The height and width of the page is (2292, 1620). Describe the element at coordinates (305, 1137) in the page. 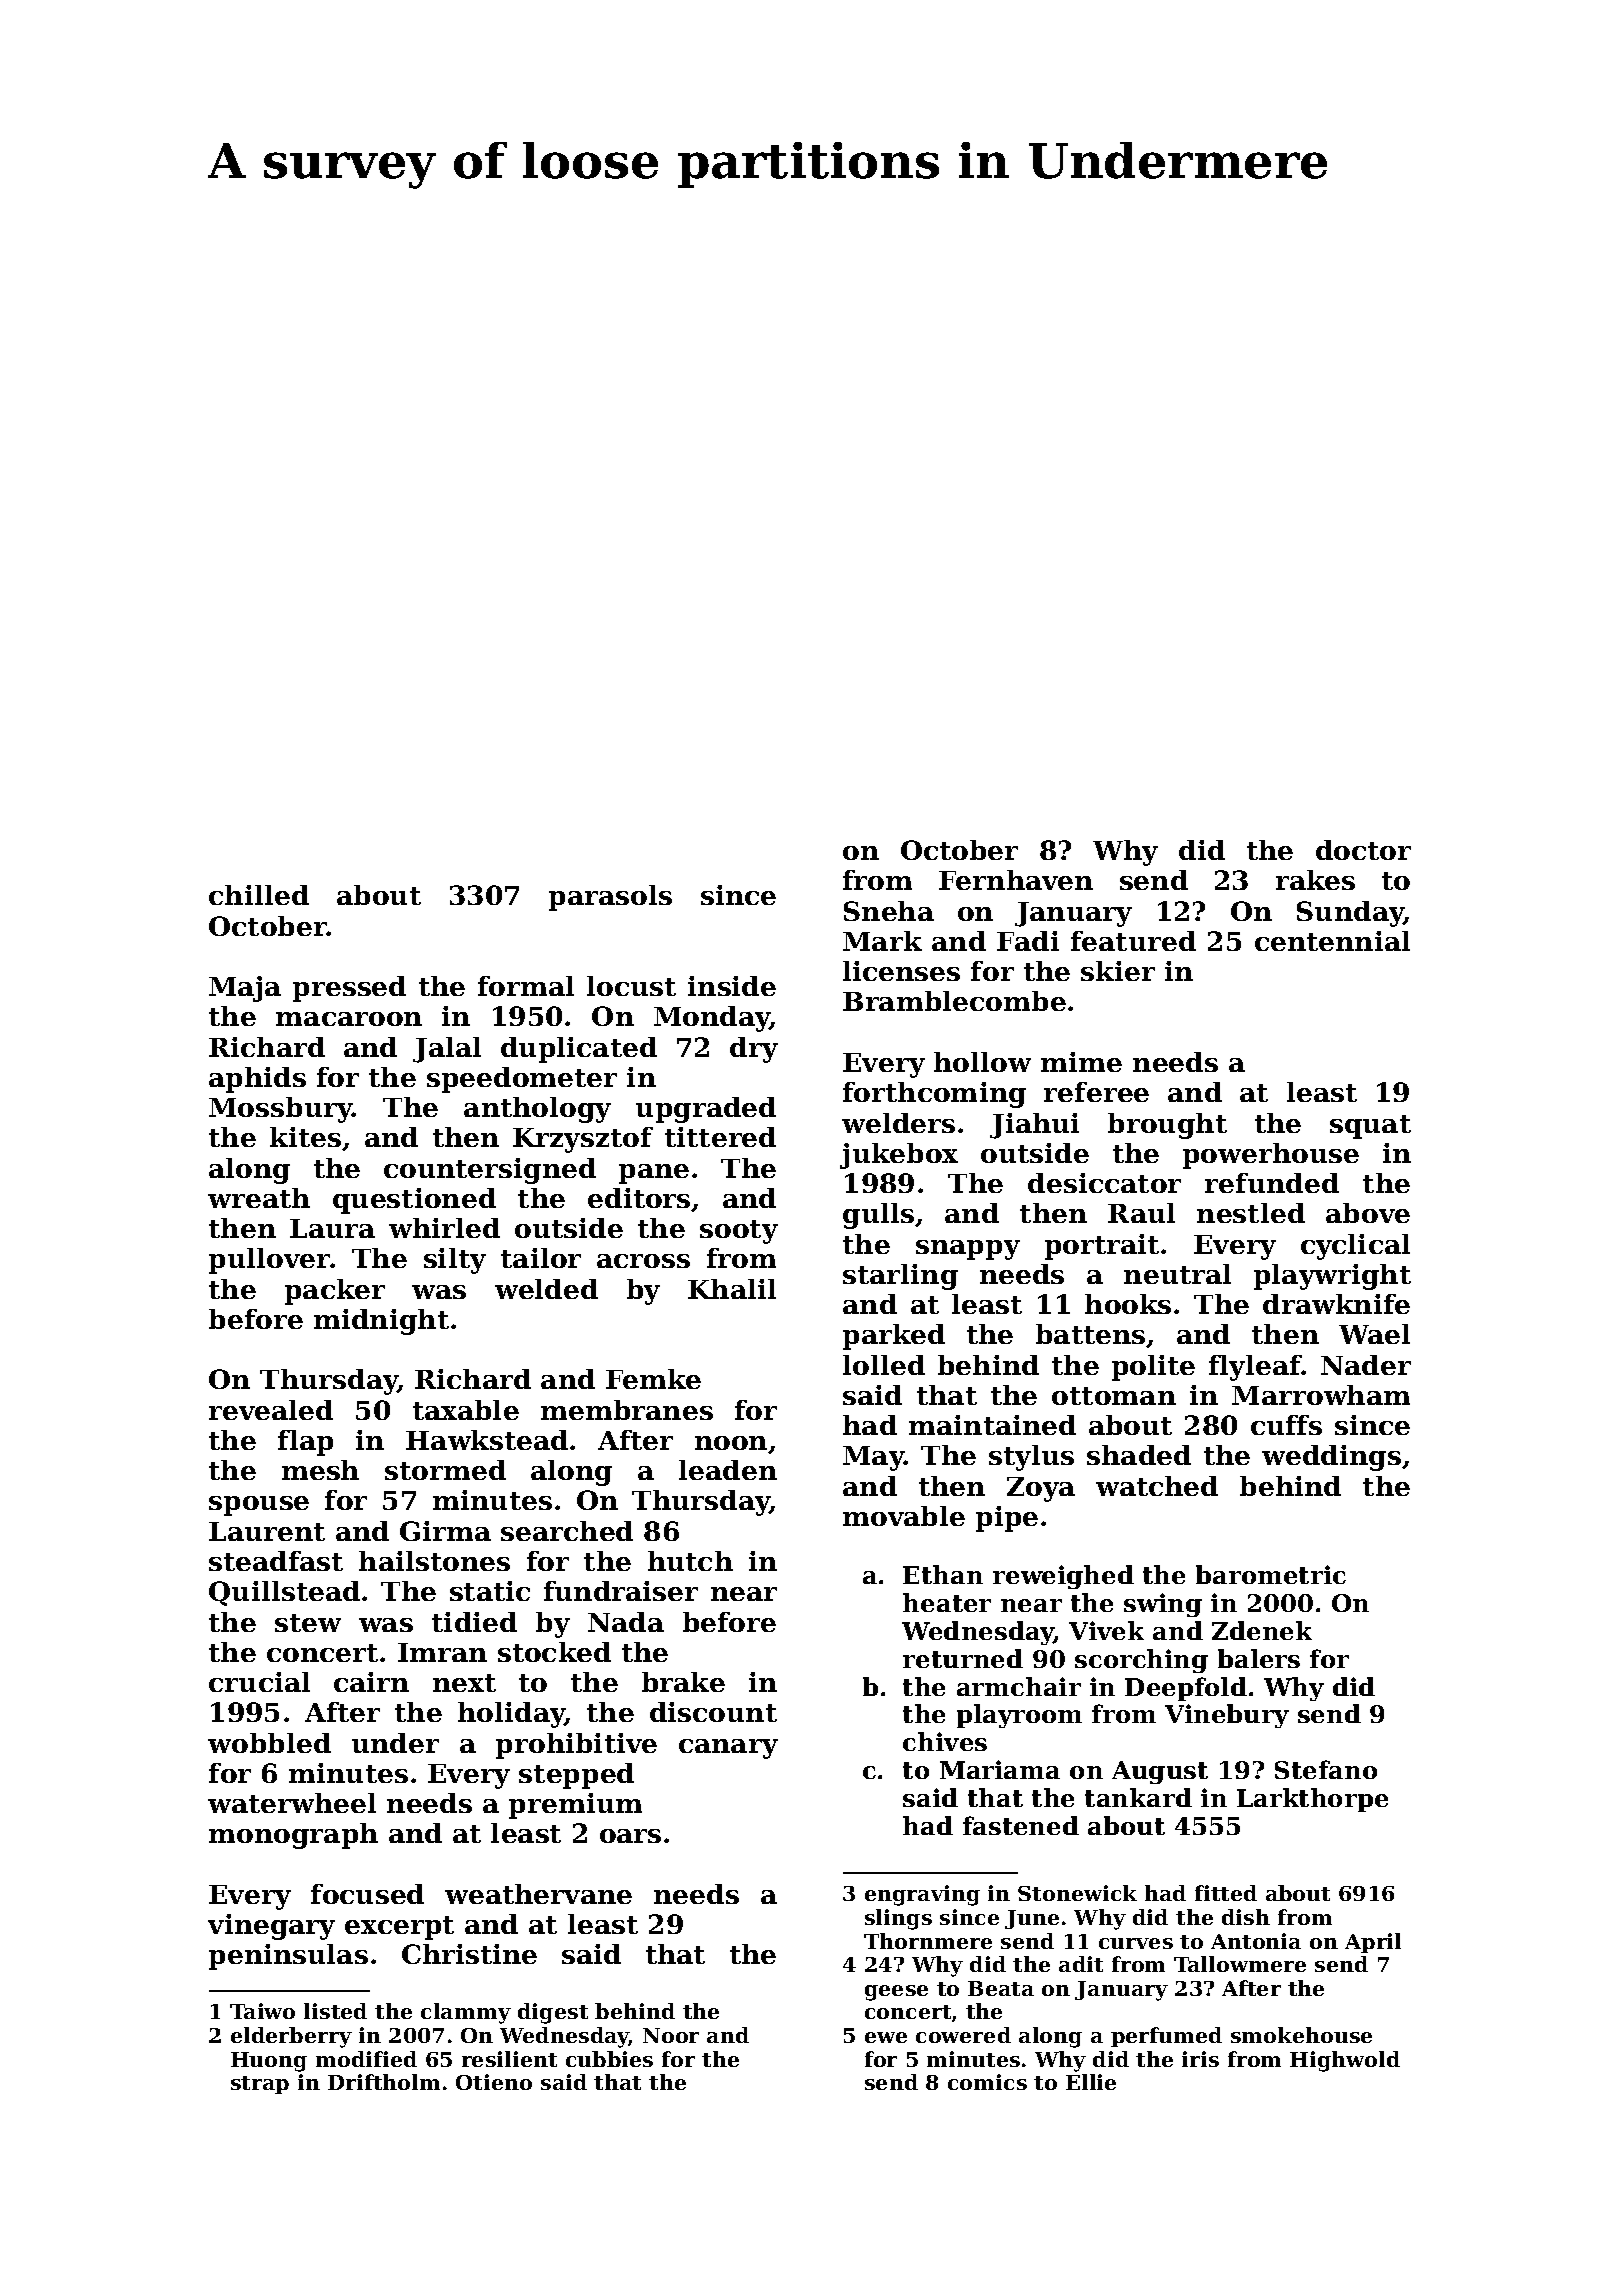

I see `kites` at that location.
